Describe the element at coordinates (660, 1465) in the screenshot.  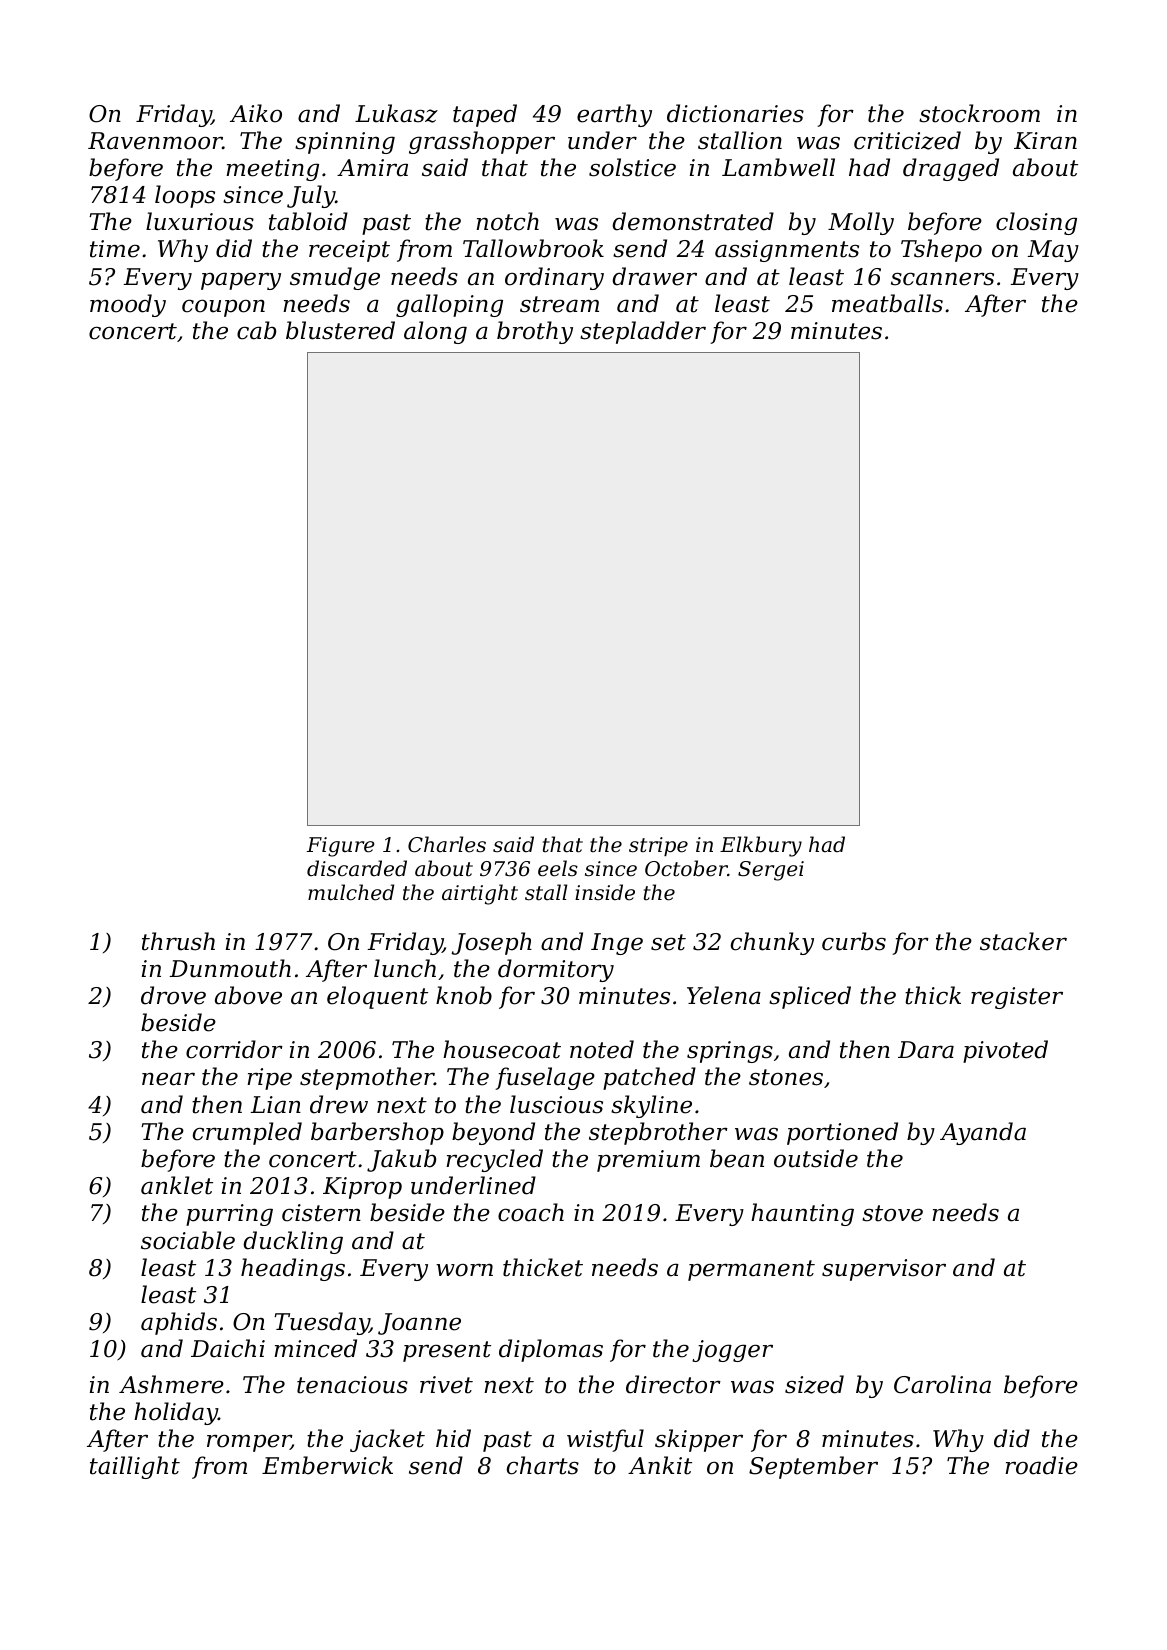
I see `Ankit` at that location.
